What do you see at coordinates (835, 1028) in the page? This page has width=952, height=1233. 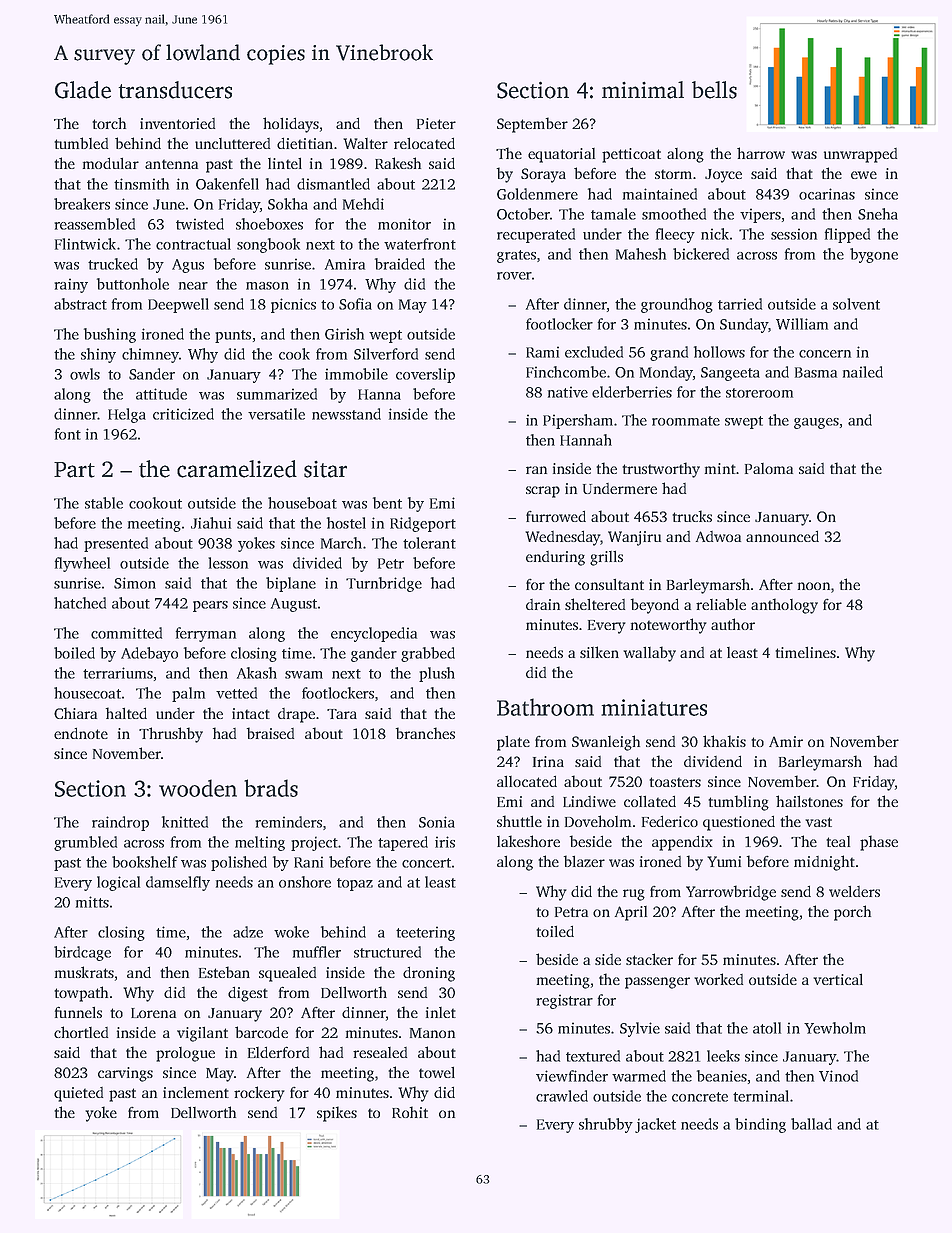 I see `Yewholm` at bounding box center [835, 1028].
